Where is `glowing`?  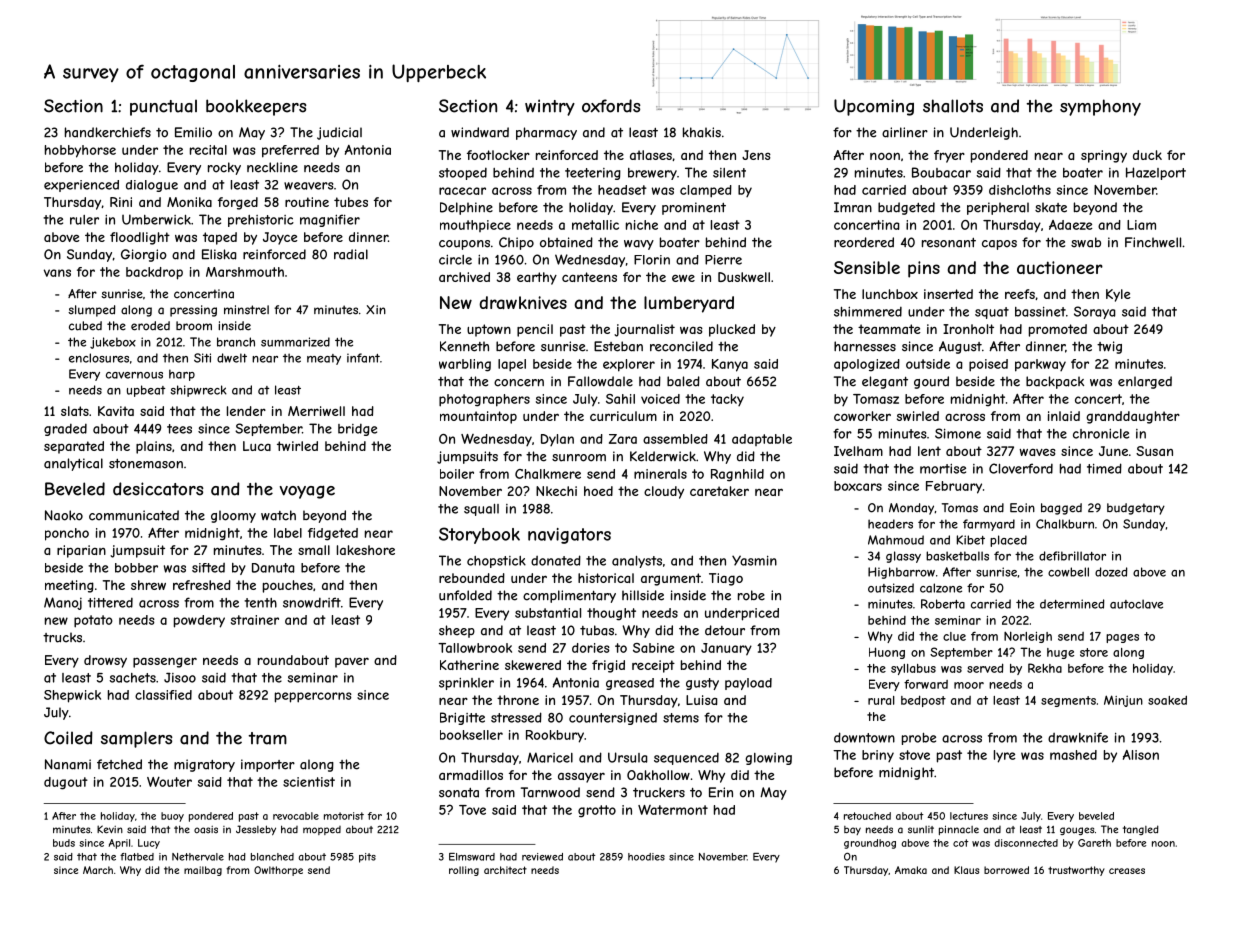 glowing is located at coordinates (768, 759).
